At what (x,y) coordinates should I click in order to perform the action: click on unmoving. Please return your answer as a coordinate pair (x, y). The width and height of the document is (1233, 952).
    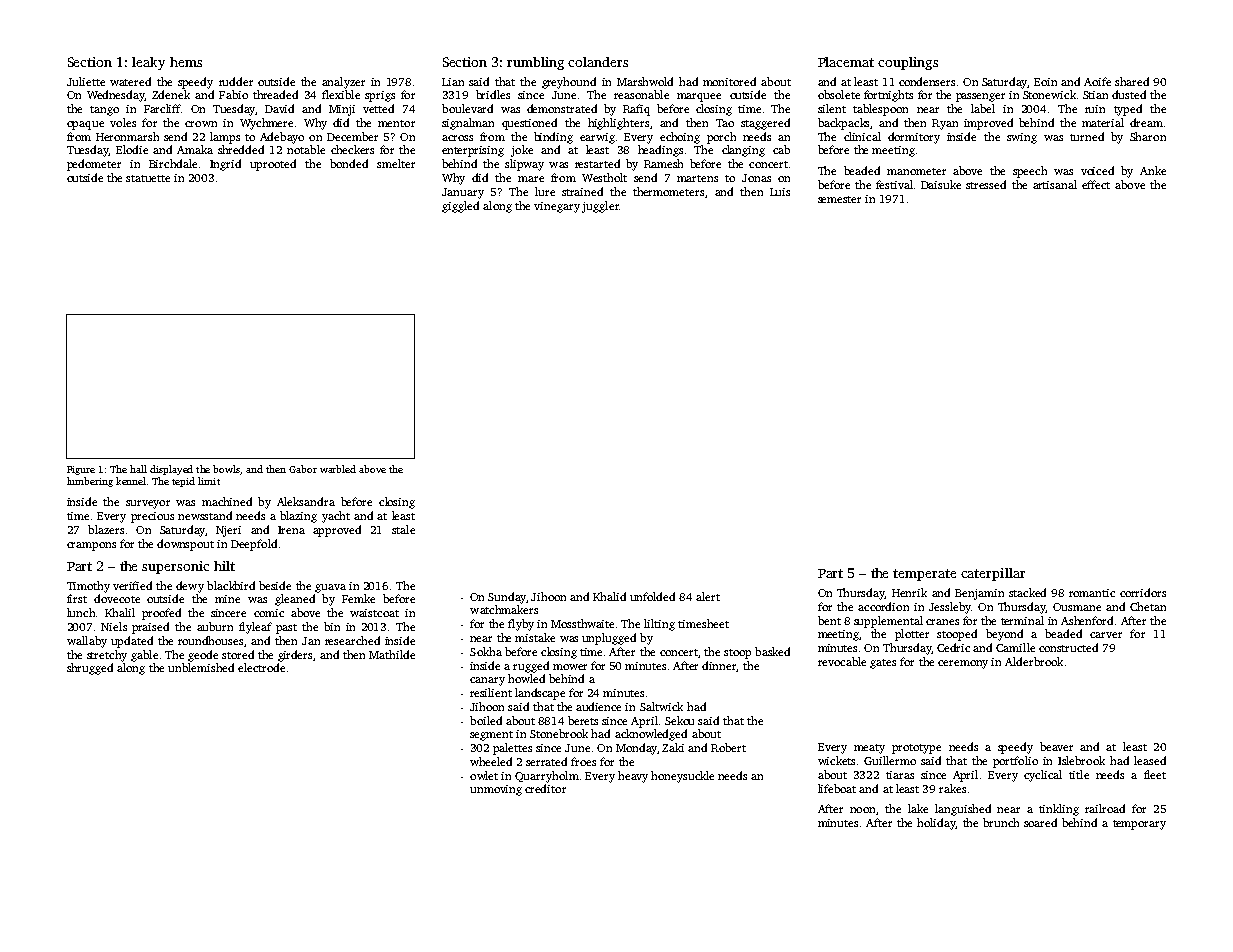
    Looking at the image, I should click on (496, 790).
